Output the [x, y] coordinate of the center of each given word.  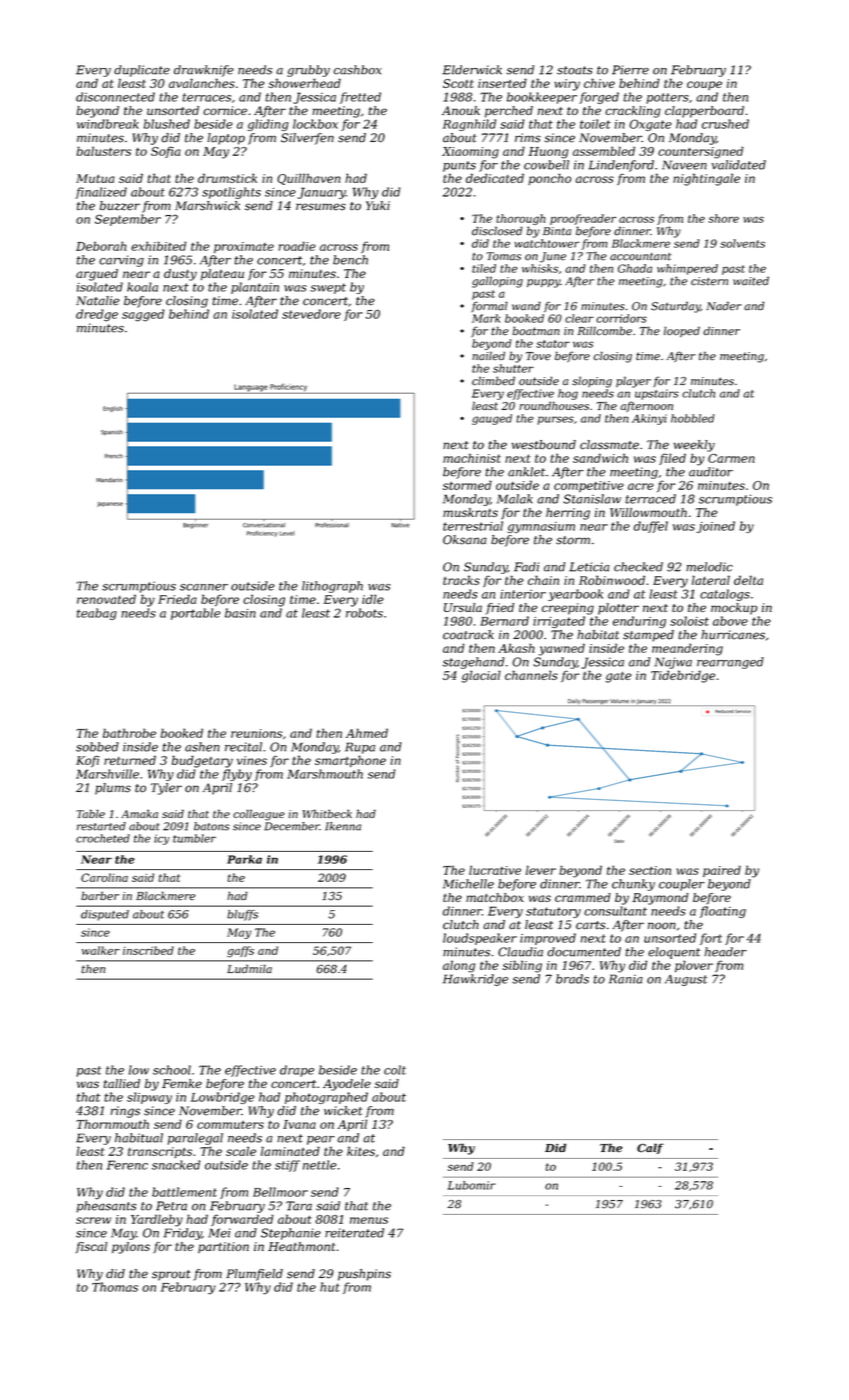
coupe [704, 85]
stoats [575, 70]
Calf [650, 1148]
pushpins [364, 1275]
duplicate [142, 71]
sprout [171, 1275]
